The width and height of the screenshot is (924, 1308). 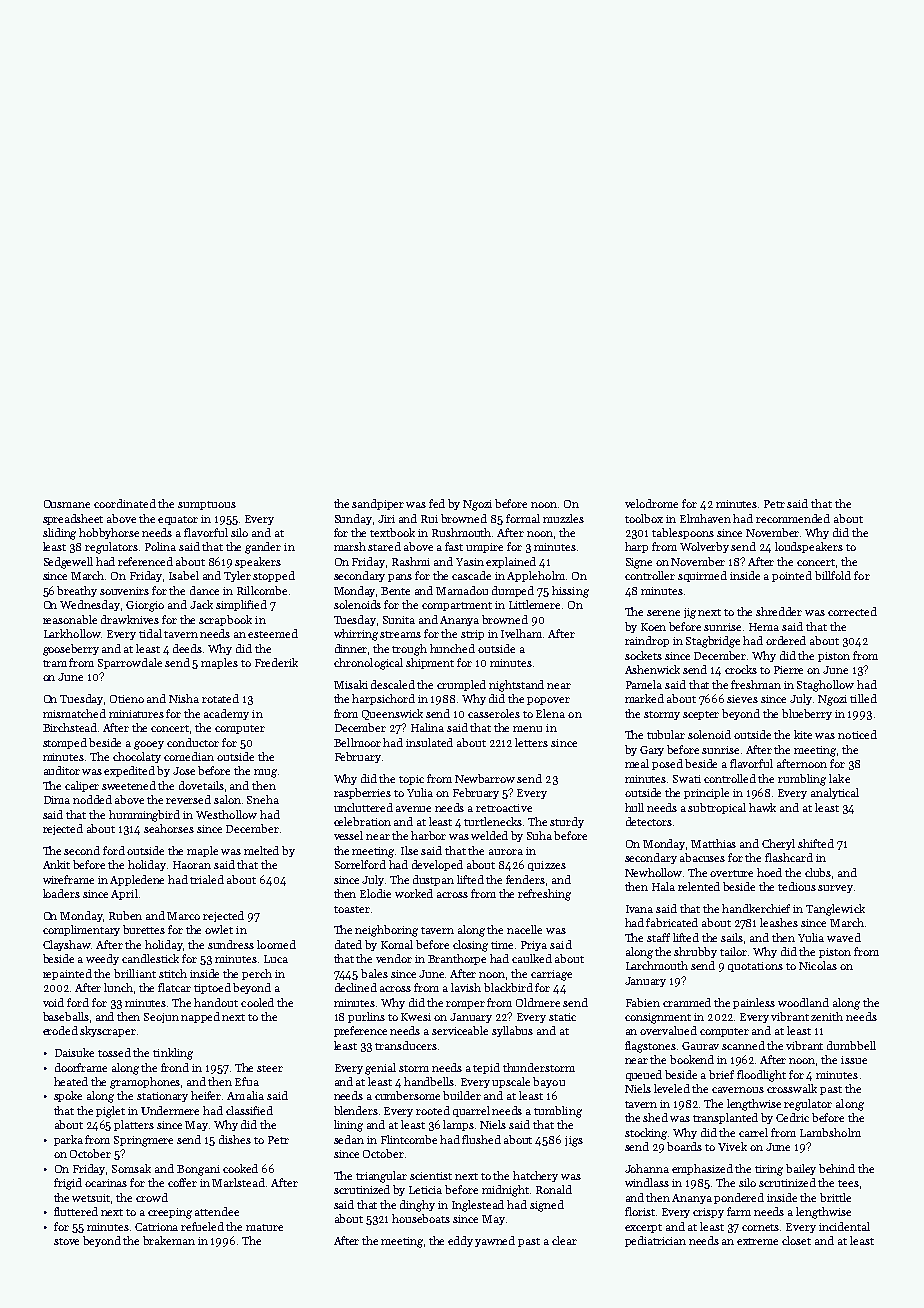 What do you see at coordinates (207, 879) in the screenshot?
I see `trialed` at bounding box center [207, 879].
